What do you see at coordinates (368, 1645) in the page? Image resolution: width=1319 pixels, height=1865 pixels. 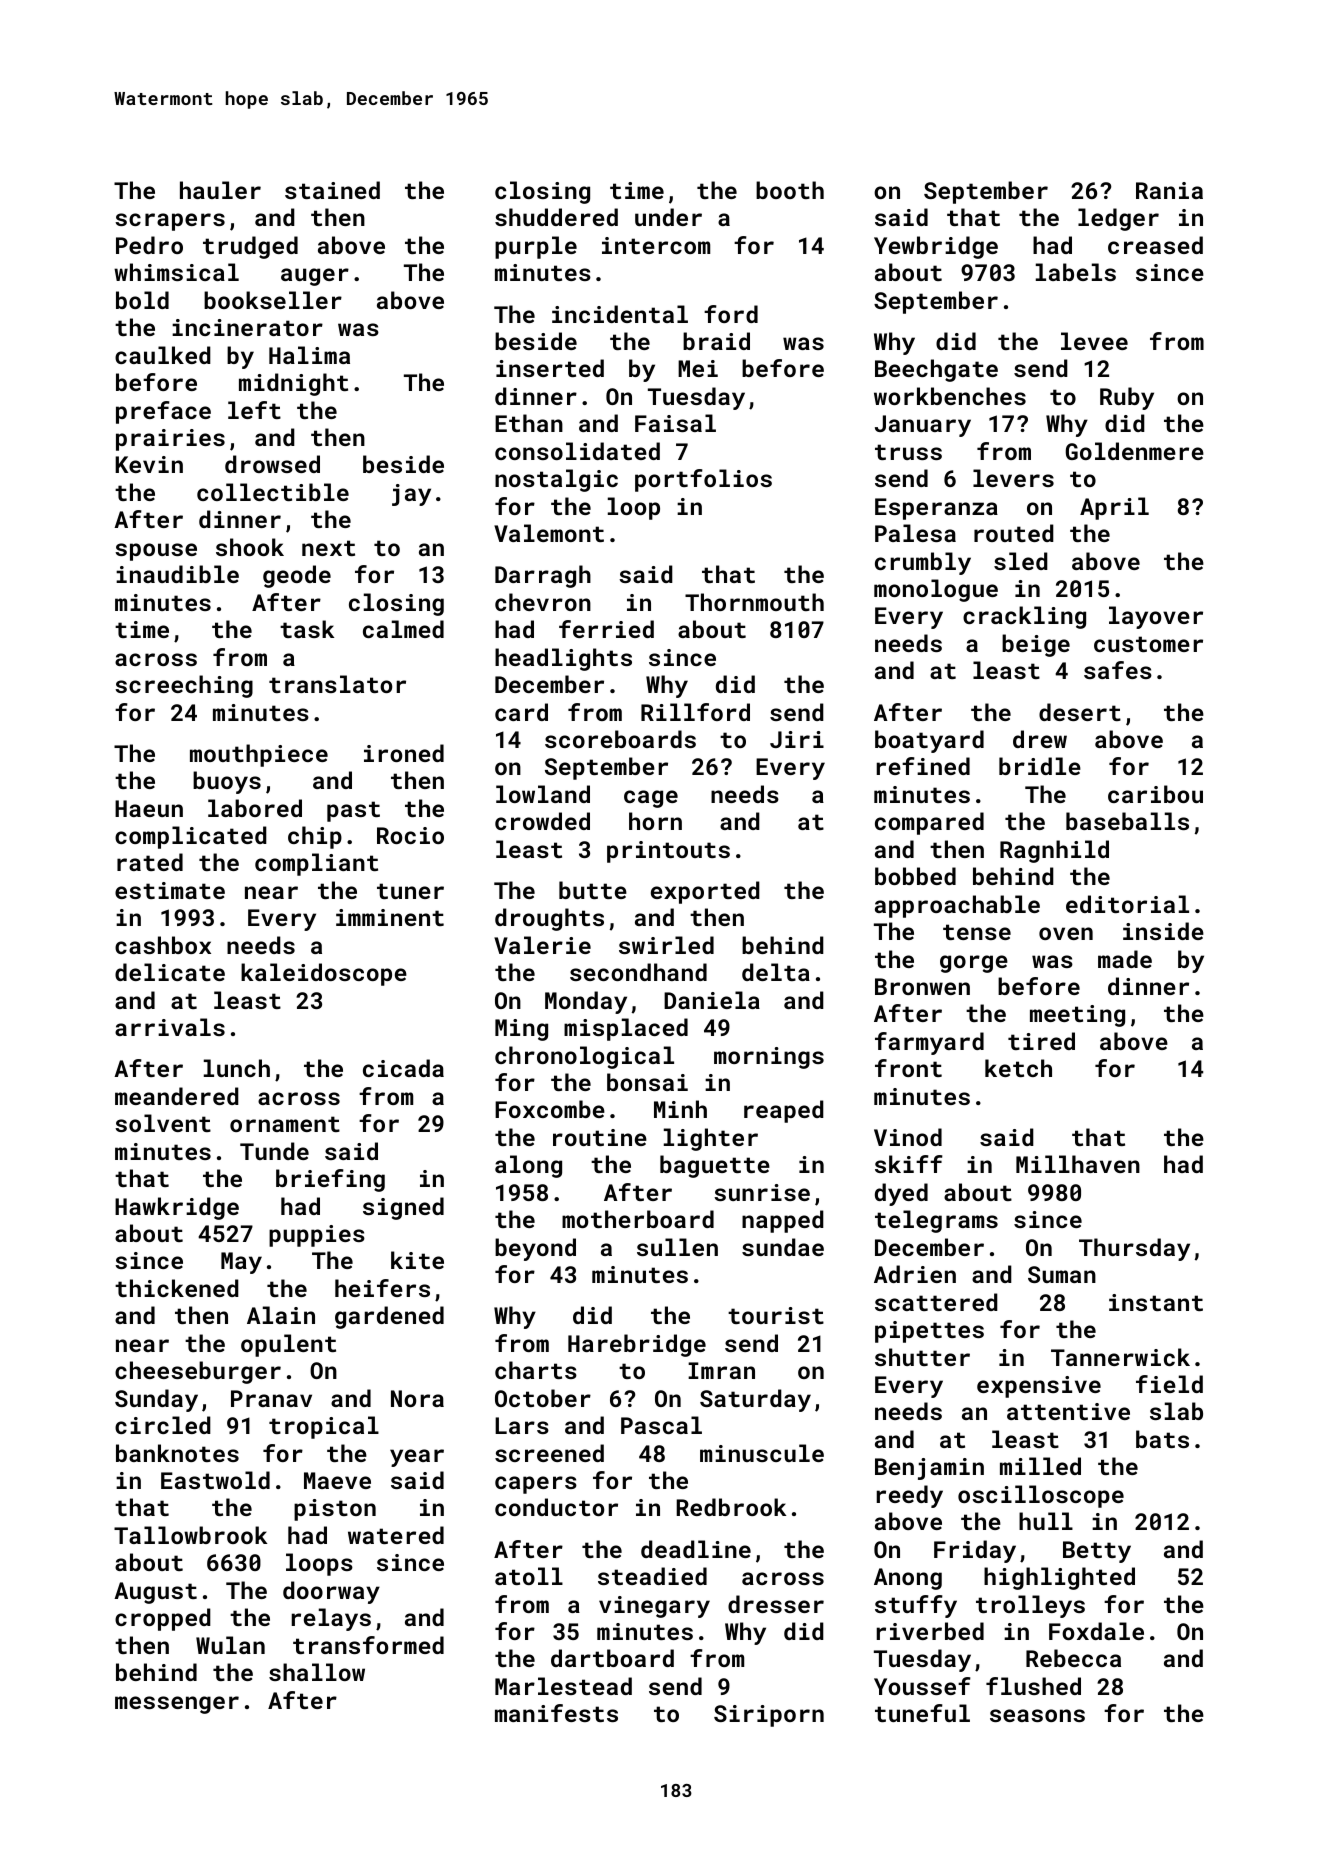 I see `transformed` at bounding box center [368, 1645].
